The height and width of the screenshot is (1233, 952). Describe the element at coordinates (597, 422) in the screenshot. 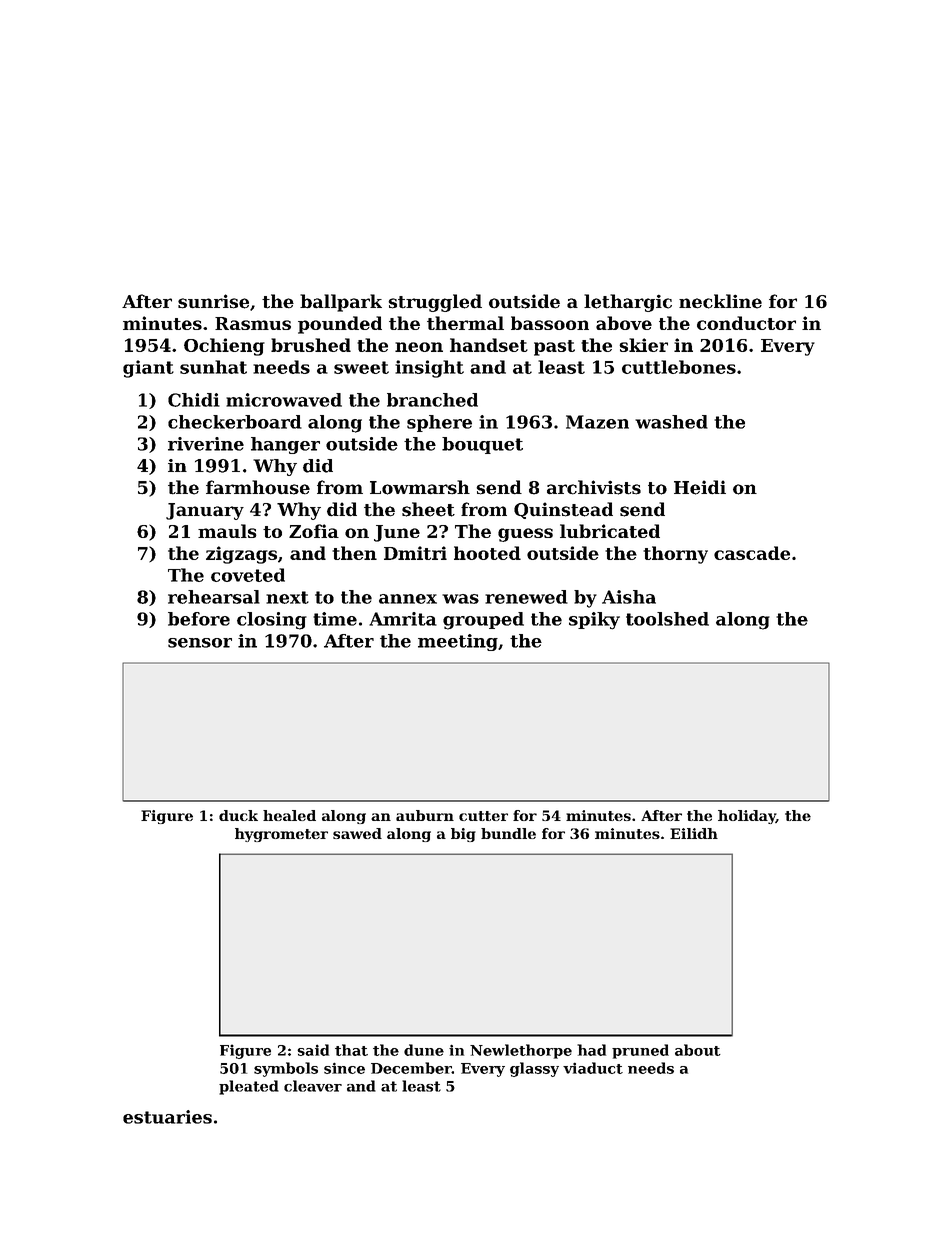

I see `Mazen` at that location.
